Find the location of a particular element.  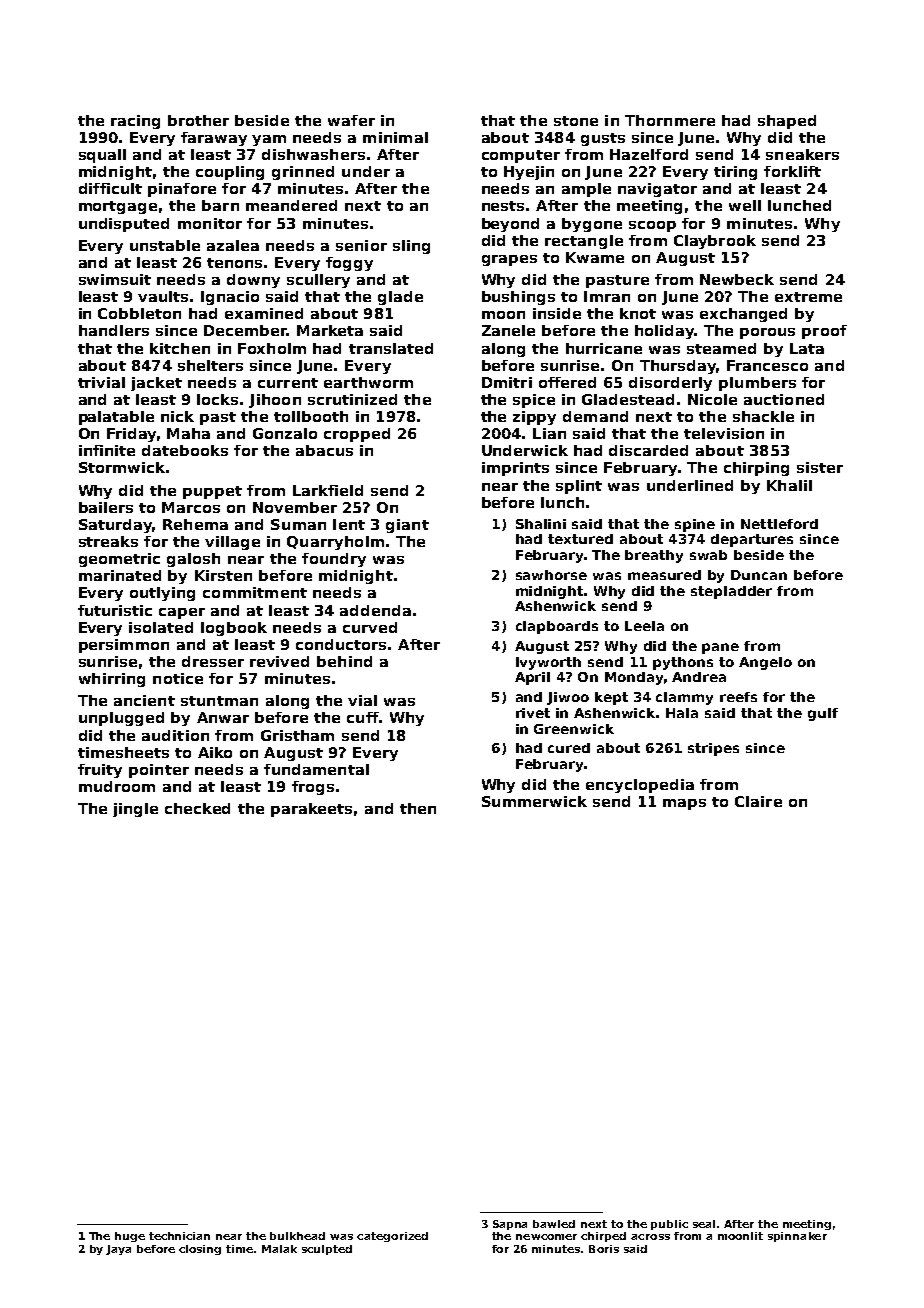

shaped is located at coordinates (787, 122).
